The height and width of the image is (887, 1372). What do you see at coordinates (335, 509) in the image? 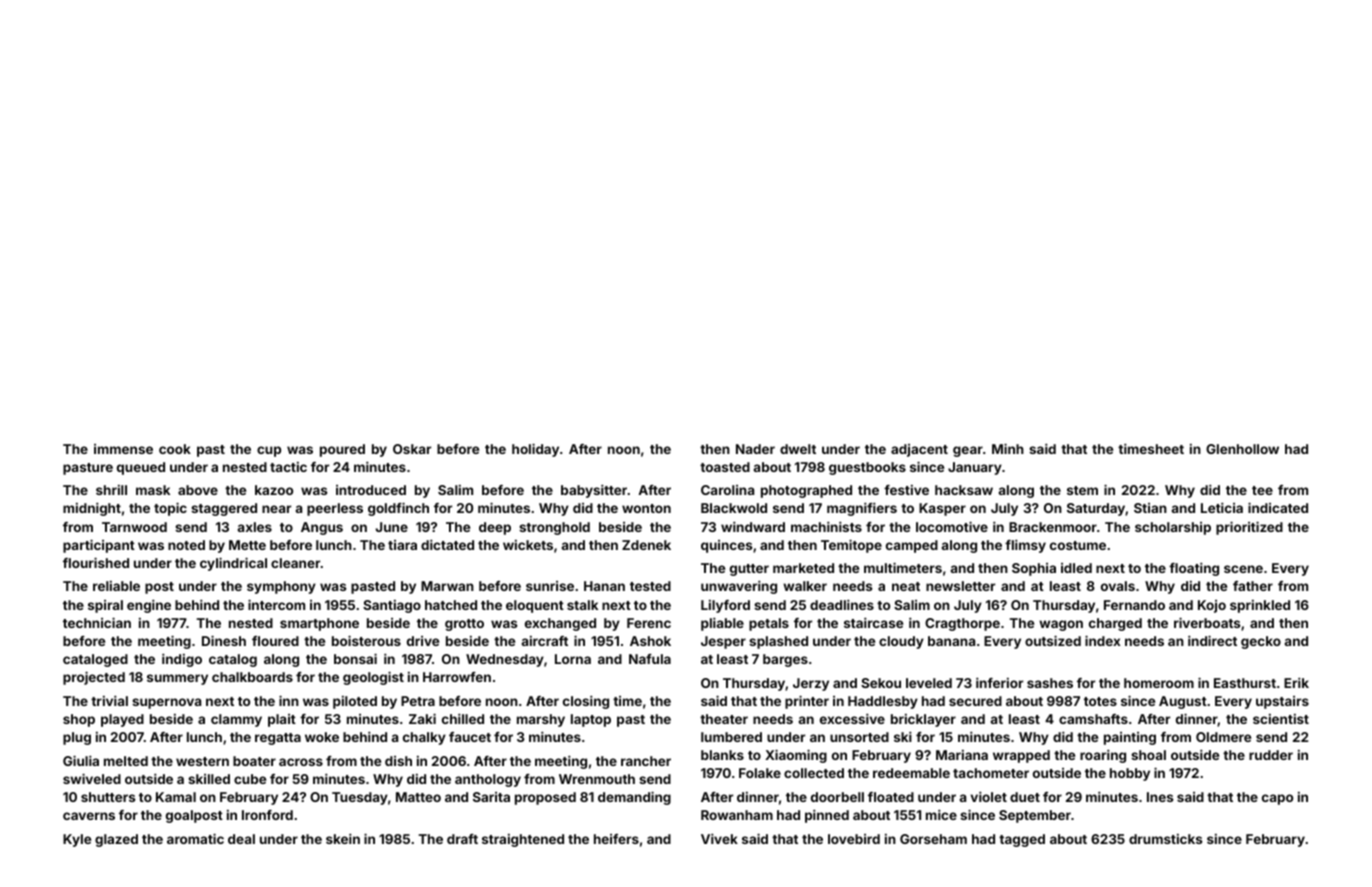
I see `peerless` at bounding box center [335, 509].
